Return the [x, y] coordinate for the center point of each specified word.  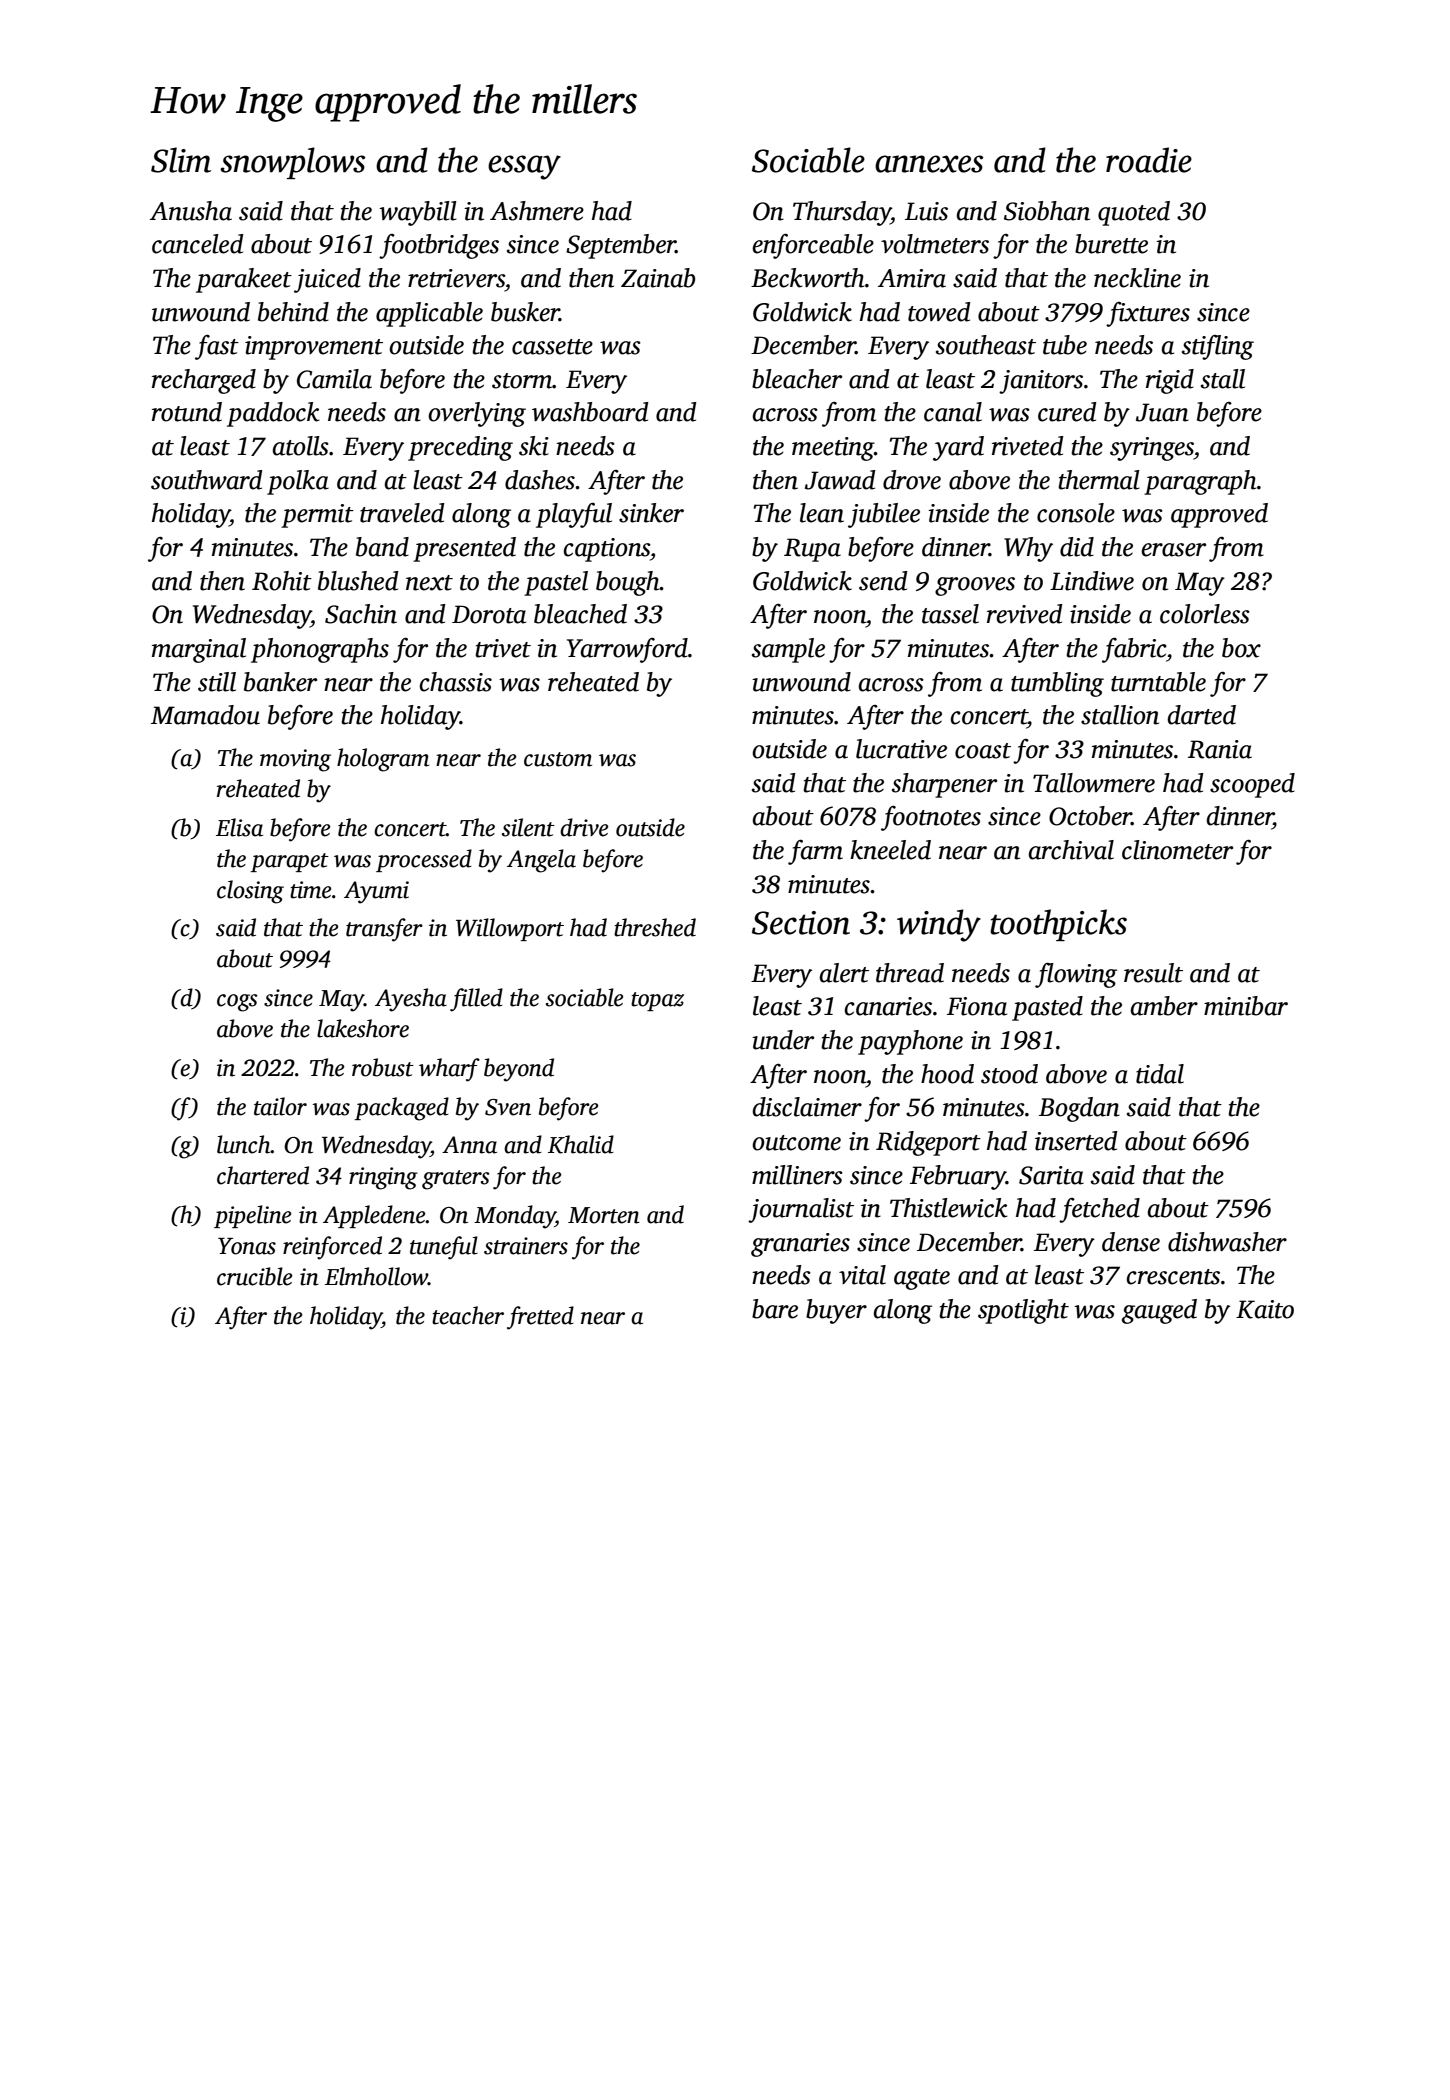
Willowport [510, 929]
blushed [358, 581]
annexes [929, 164]
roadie [1149, 160]
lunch [244, 1144]
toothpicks [1058, 925]
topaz [657, 1001]
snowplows [292, 163]
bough [628, 583]
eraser [1173, 550]
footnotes [931, 818]
